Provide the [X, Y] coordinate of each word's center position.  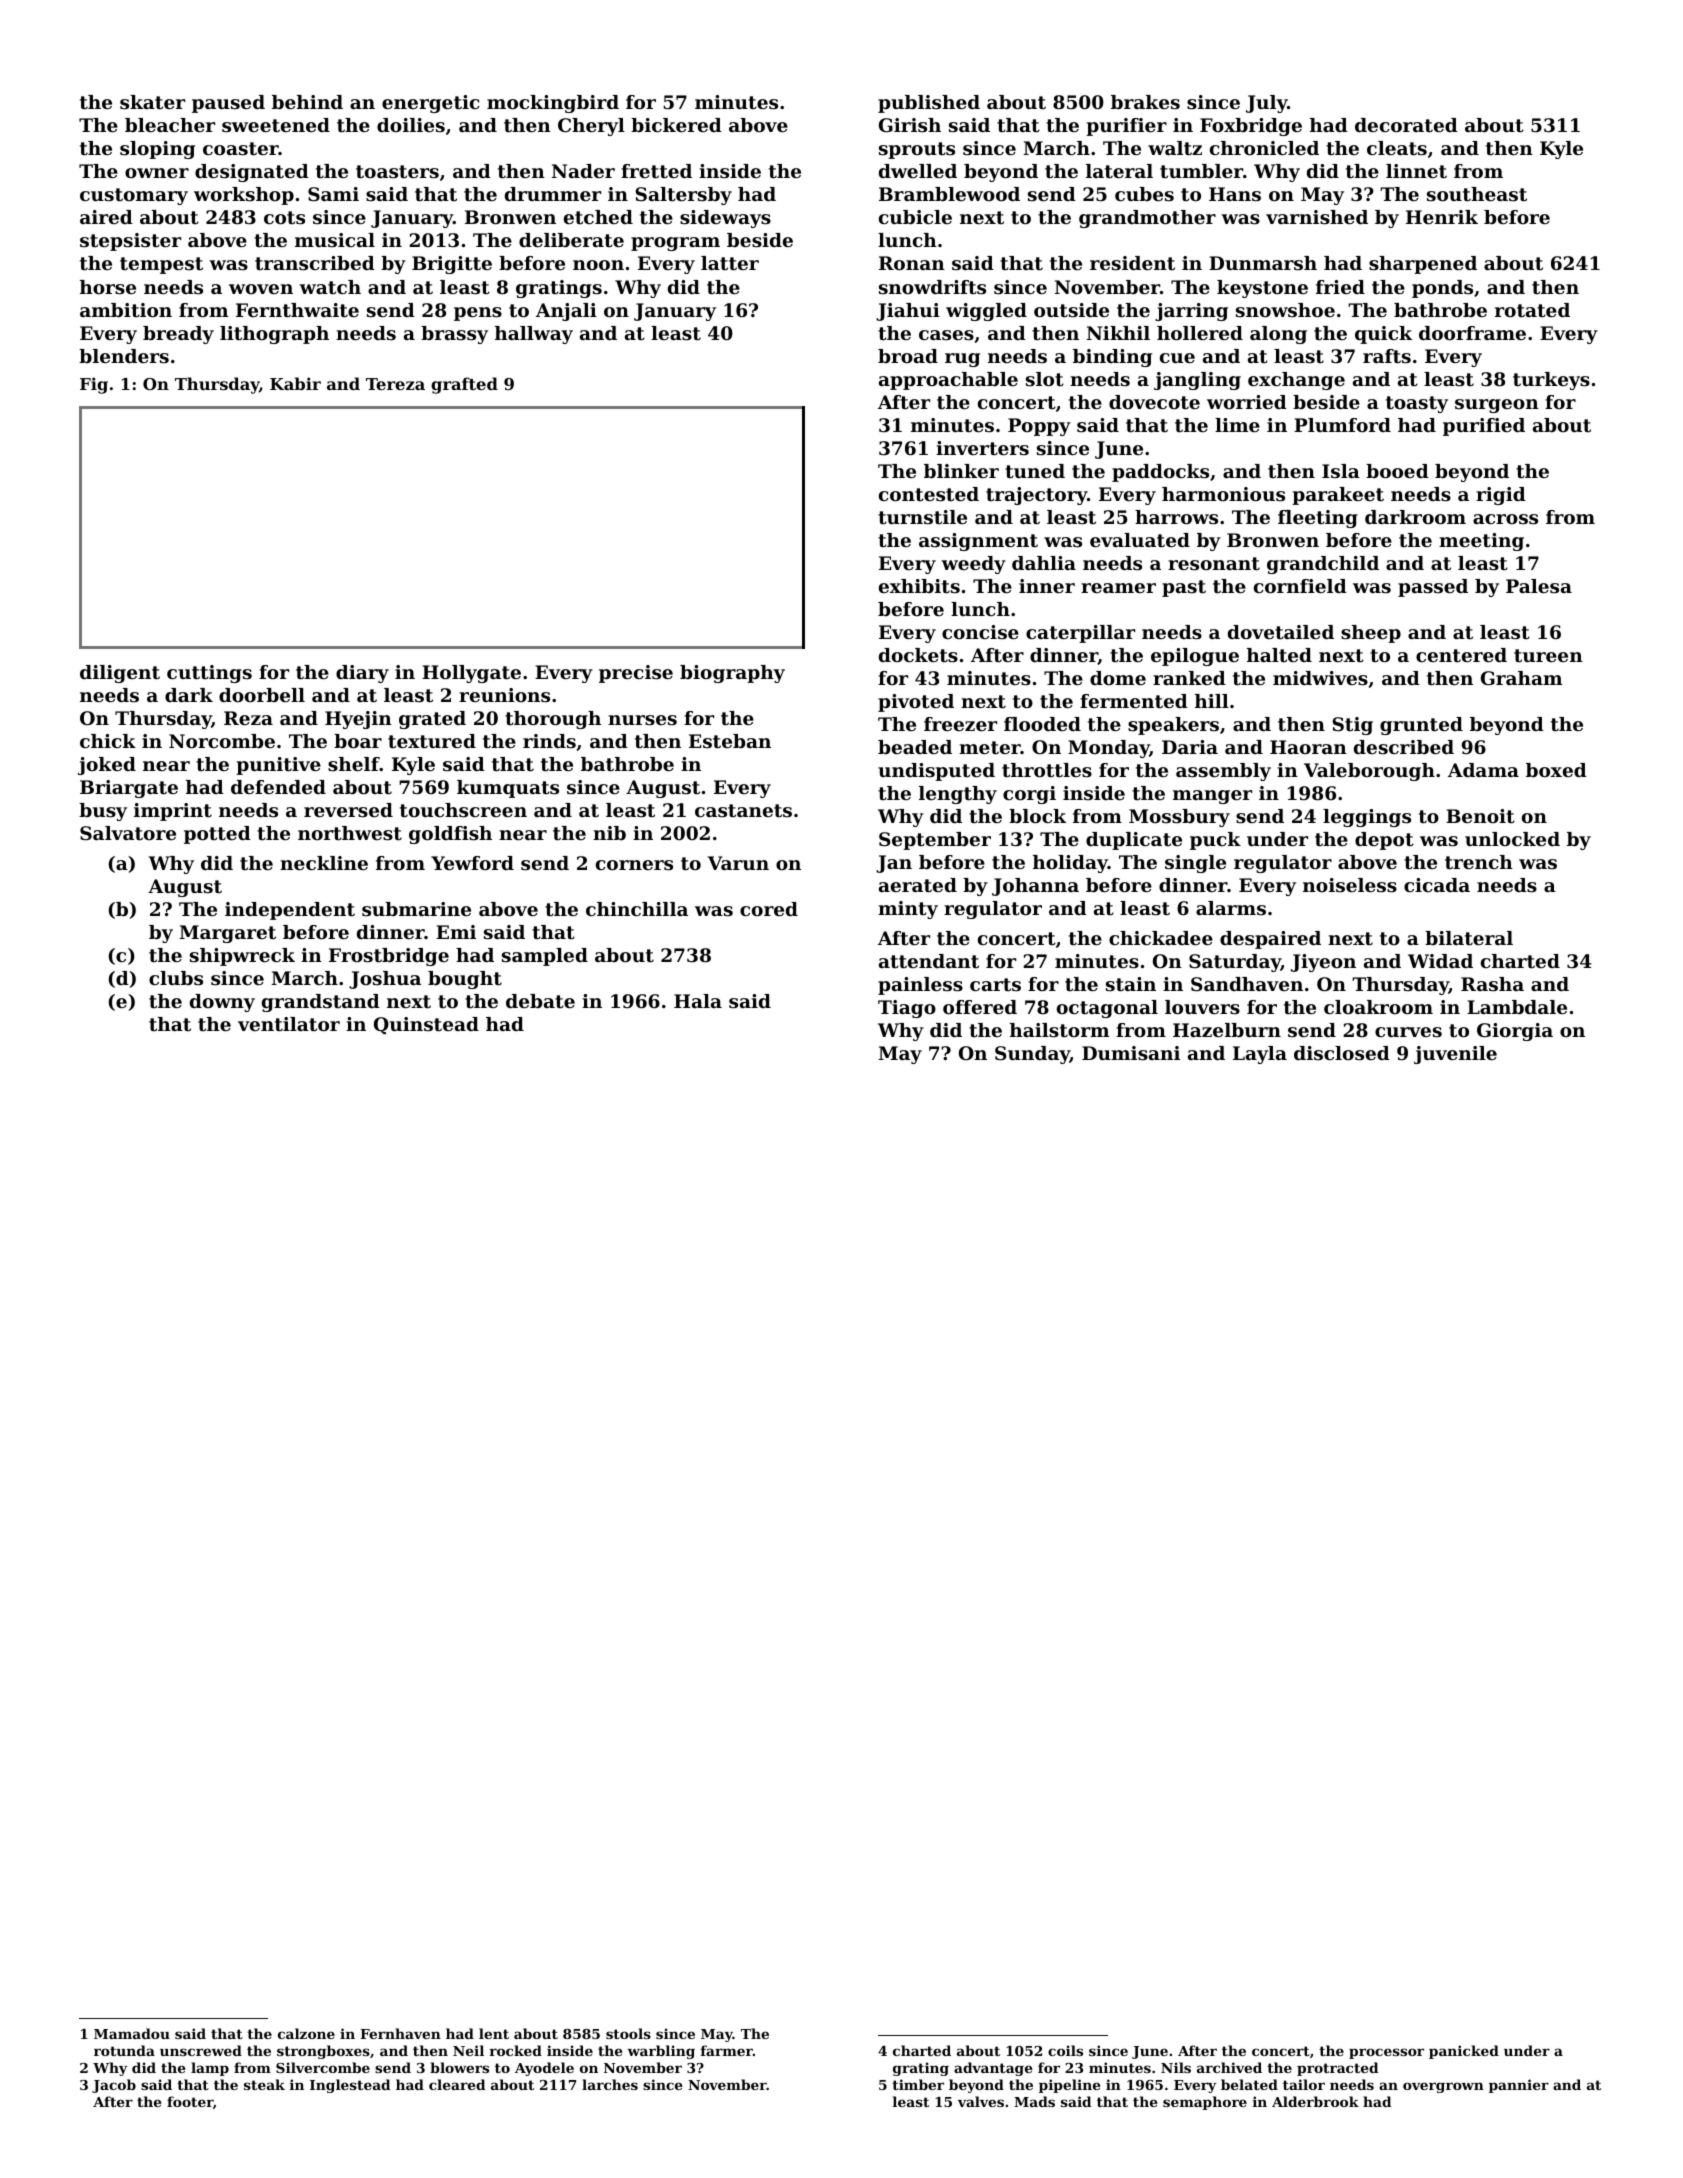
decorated [1406, 125]
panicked [1464, 2052]
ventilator [289, 1024]
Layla [1260, 1055]
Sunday [1032, 1055]
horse [108, 287]
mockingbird [553, 104]
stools [628, 2033]
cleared [457, 2084]
